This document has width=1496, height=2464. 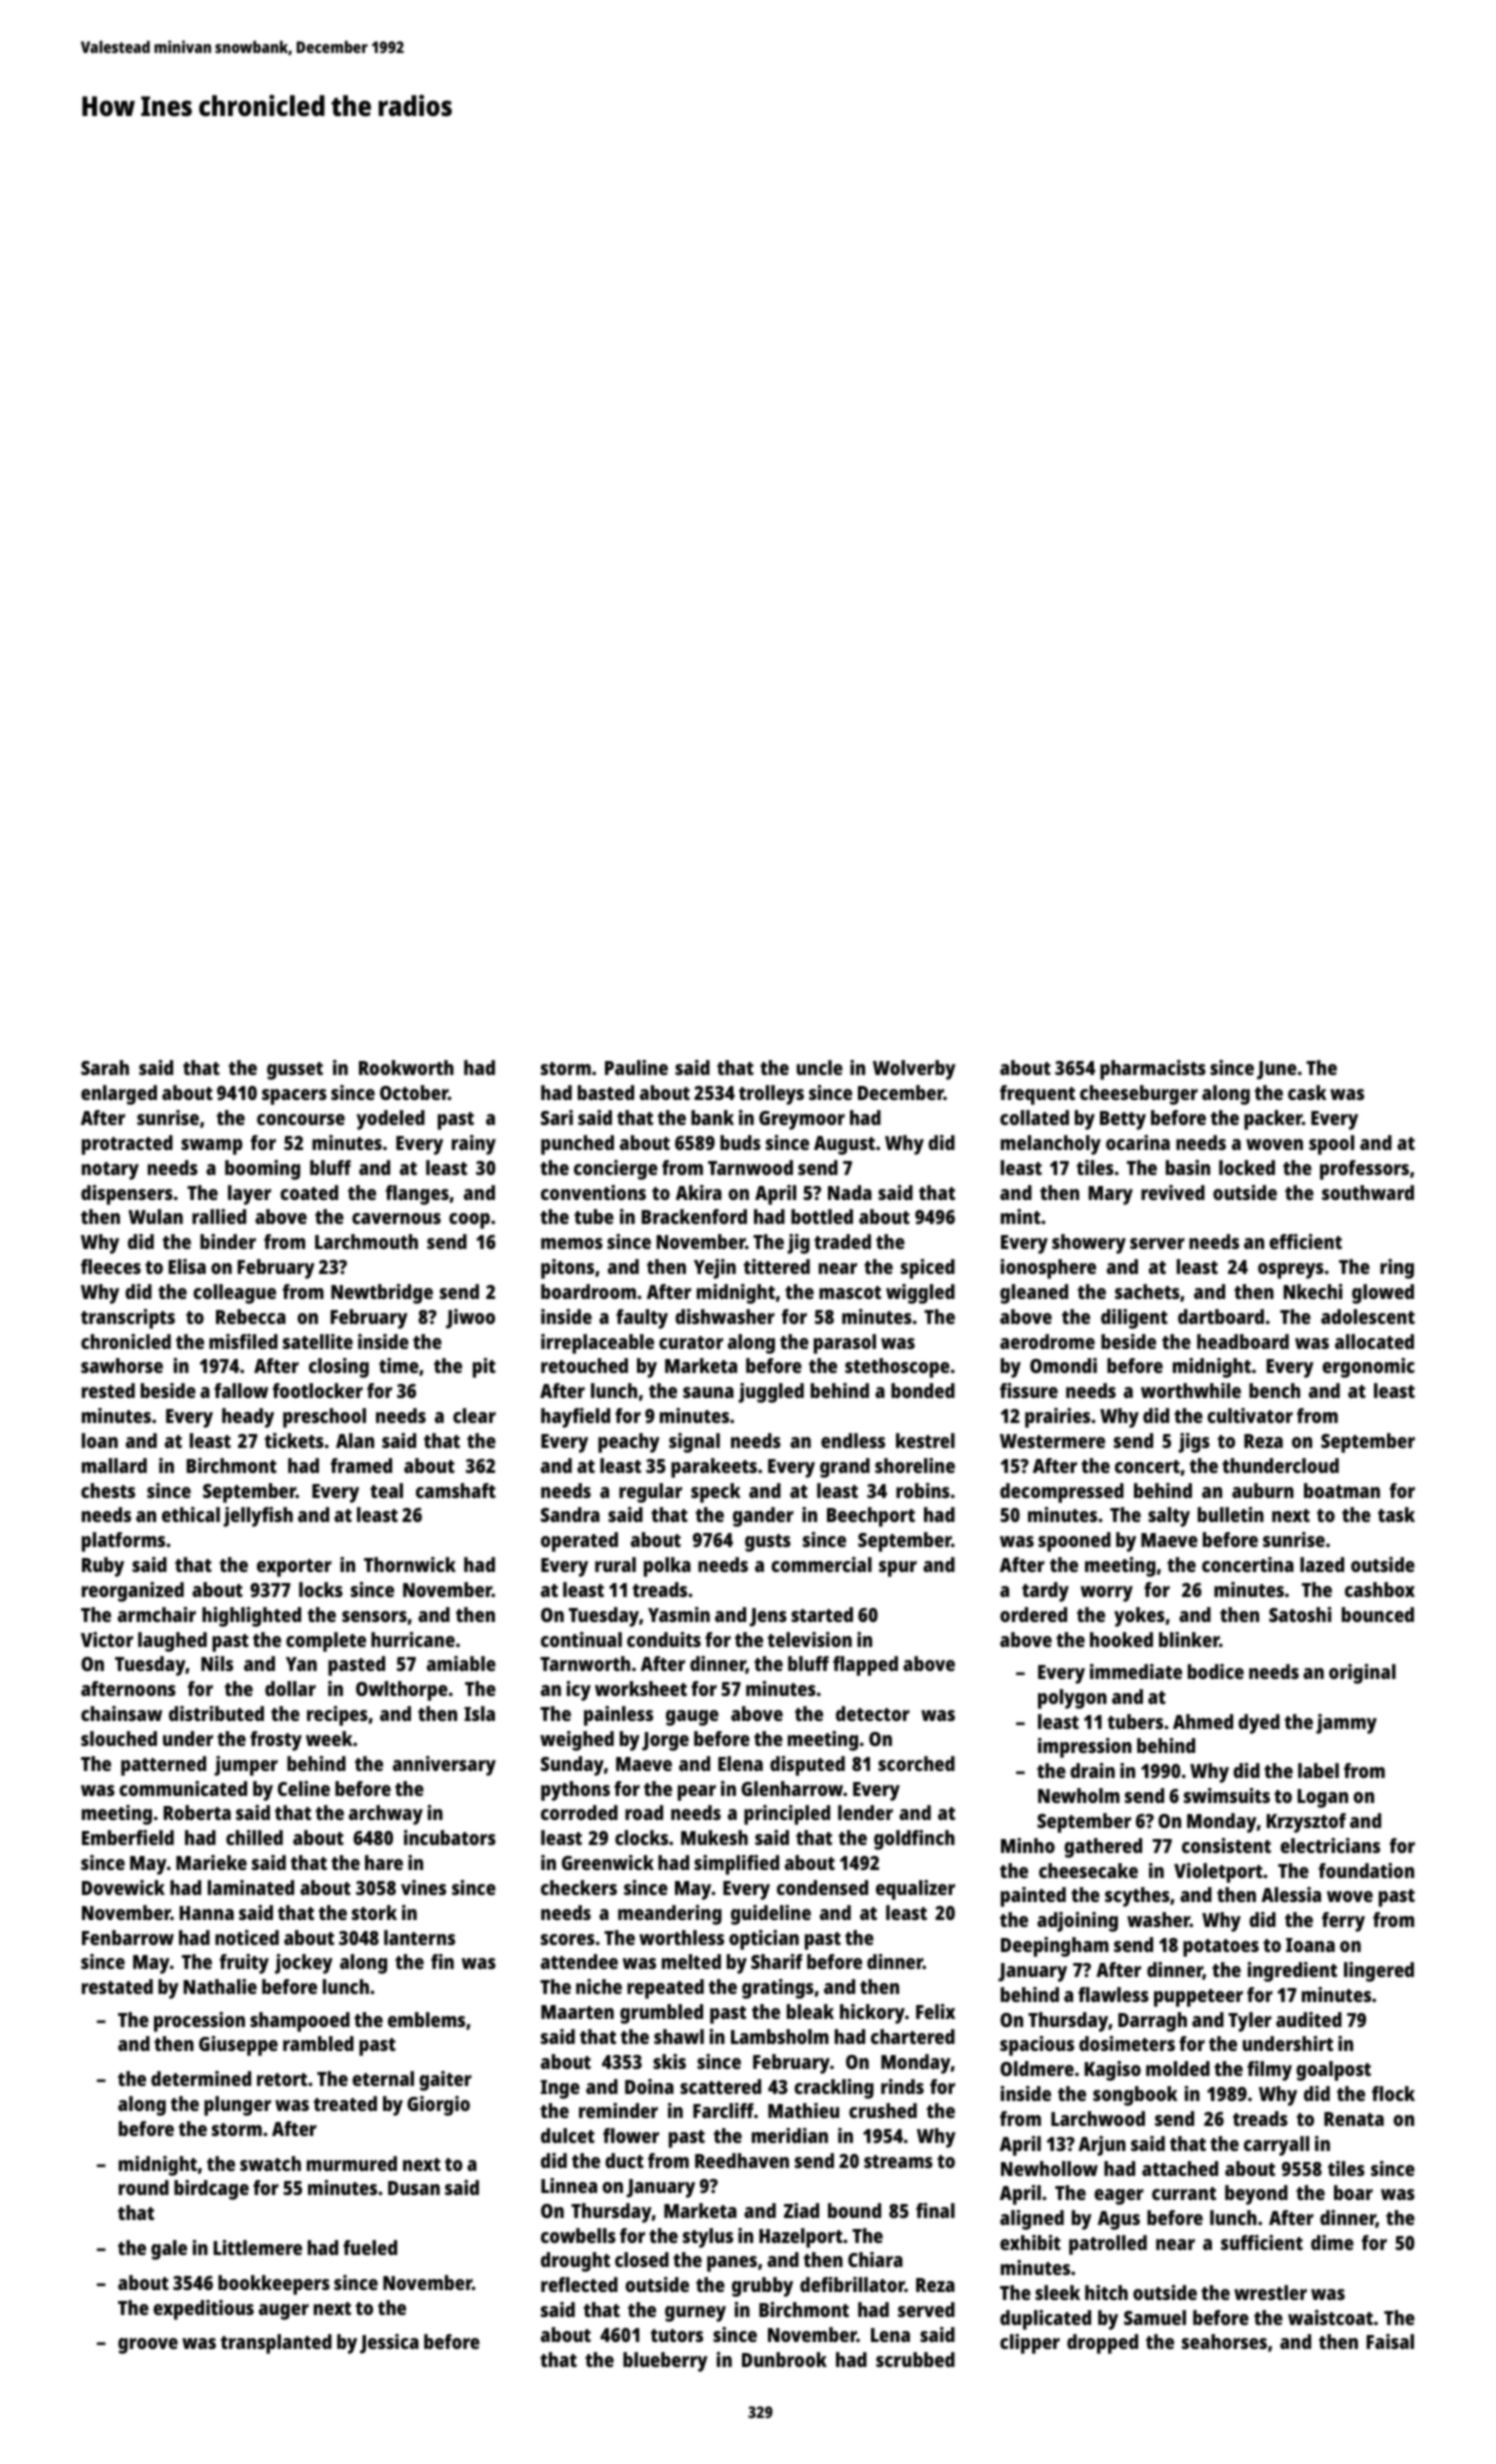 I want to click on Jessica, so click(x=389, y=2344).
